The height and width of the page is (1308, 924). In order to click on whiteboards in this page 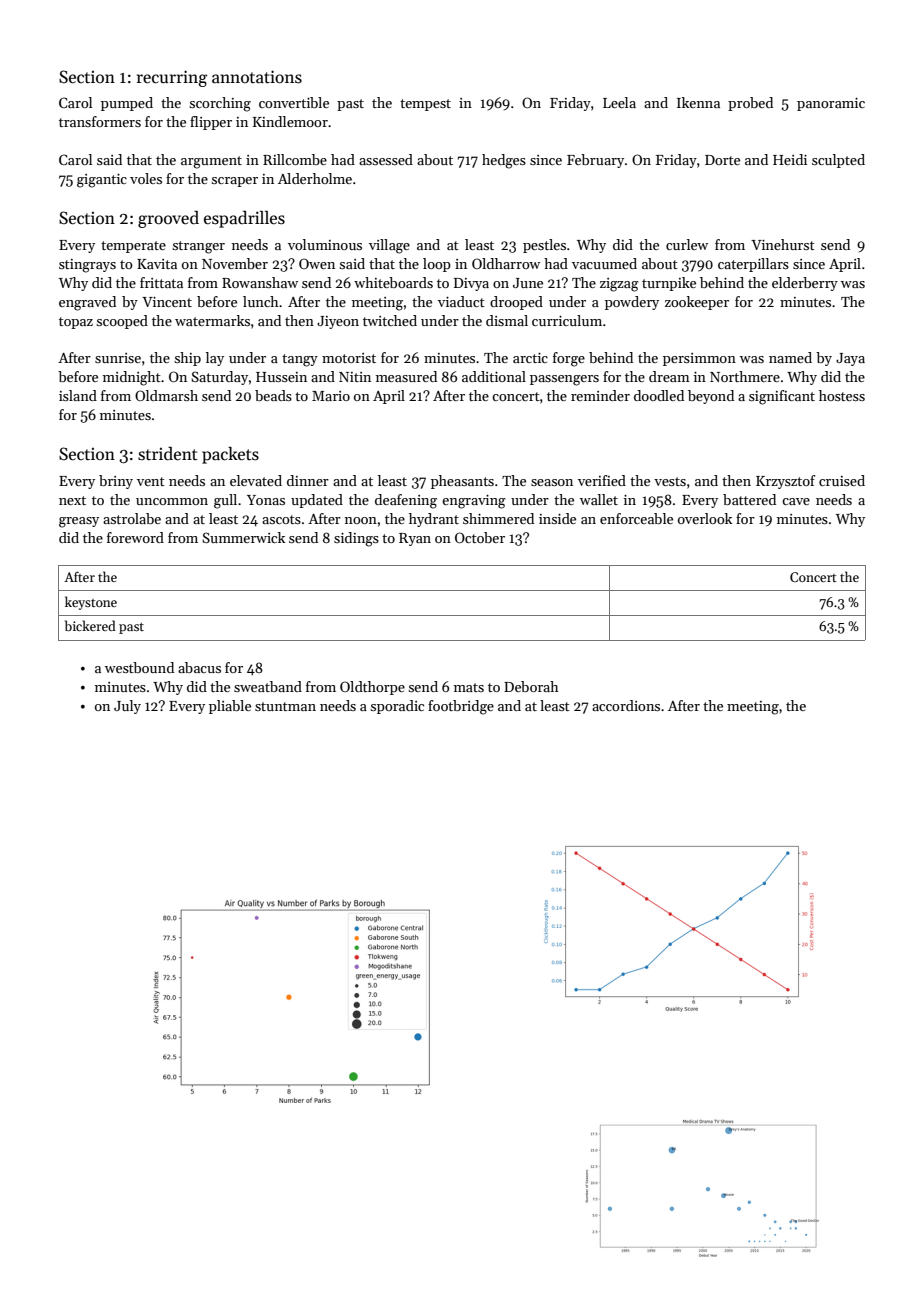, I will do `click(393, 282)`.
